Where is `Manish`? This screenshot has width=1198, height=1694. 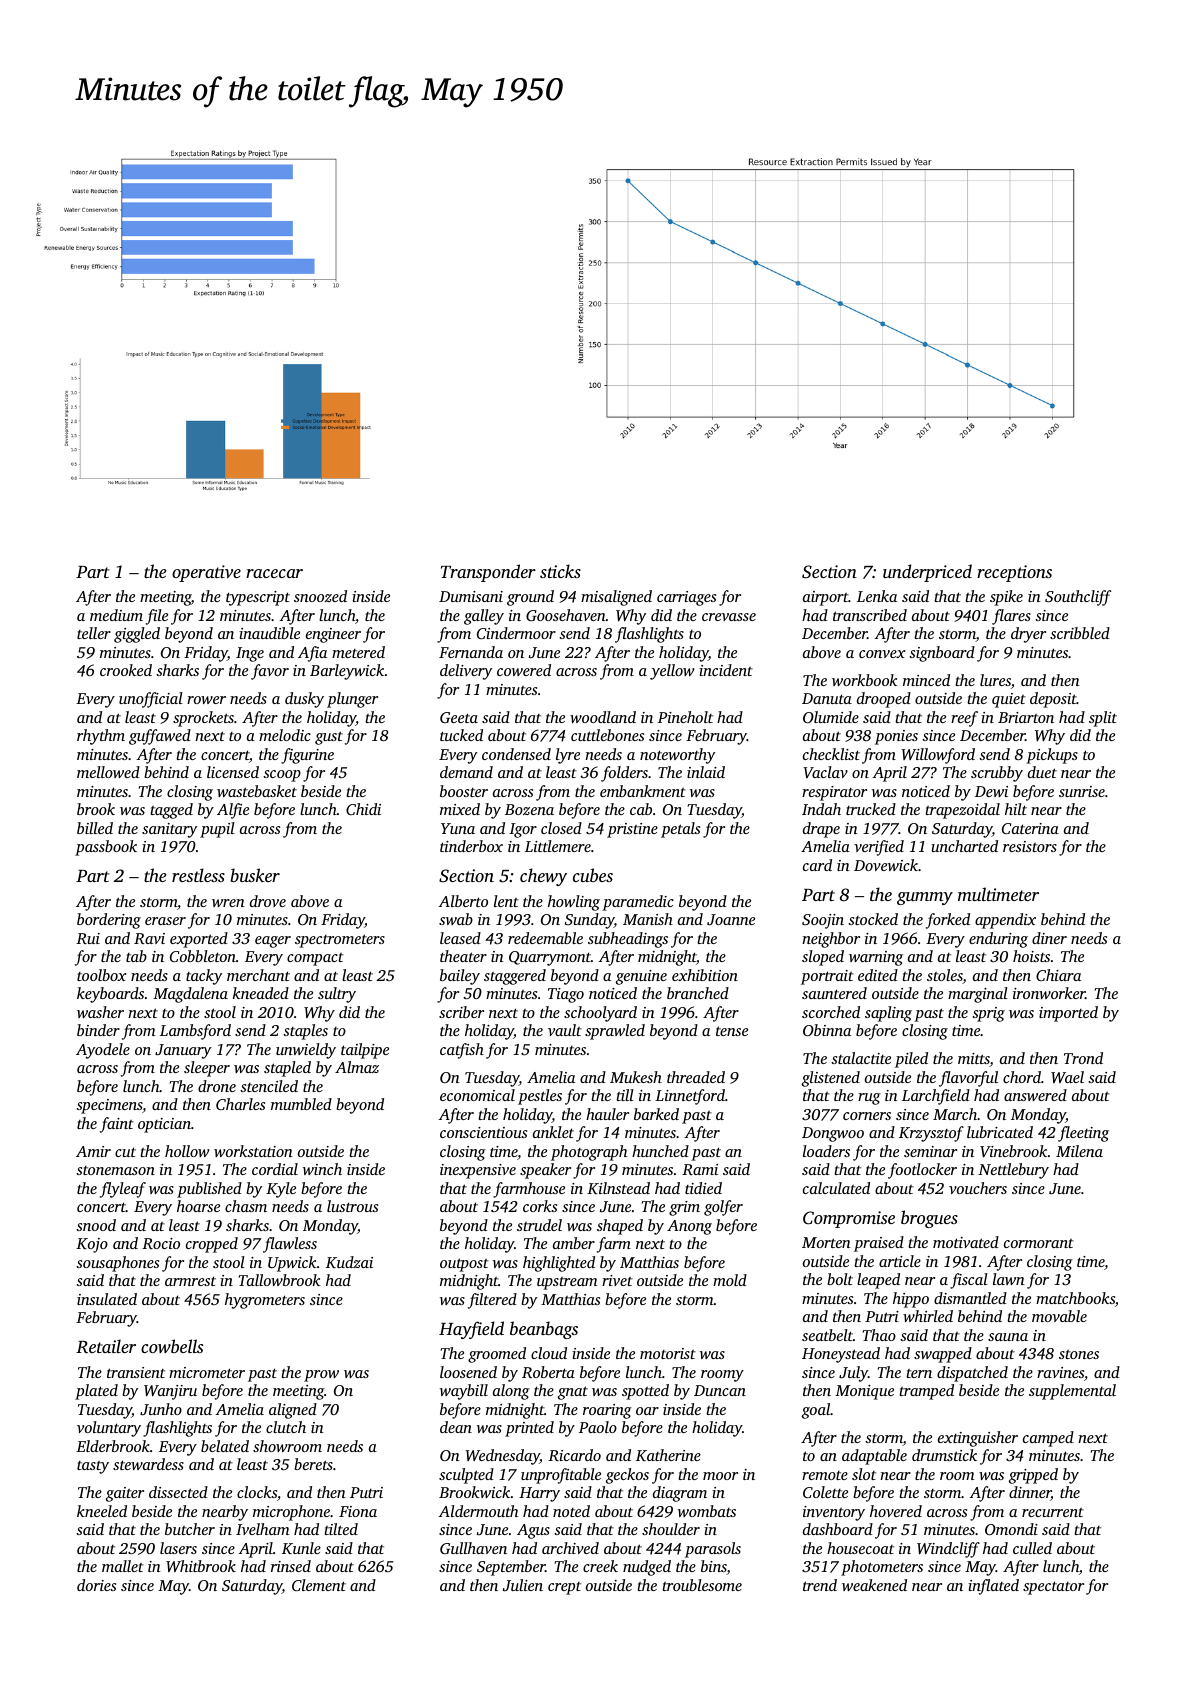
Manish is located at coordinates (648, 919).
